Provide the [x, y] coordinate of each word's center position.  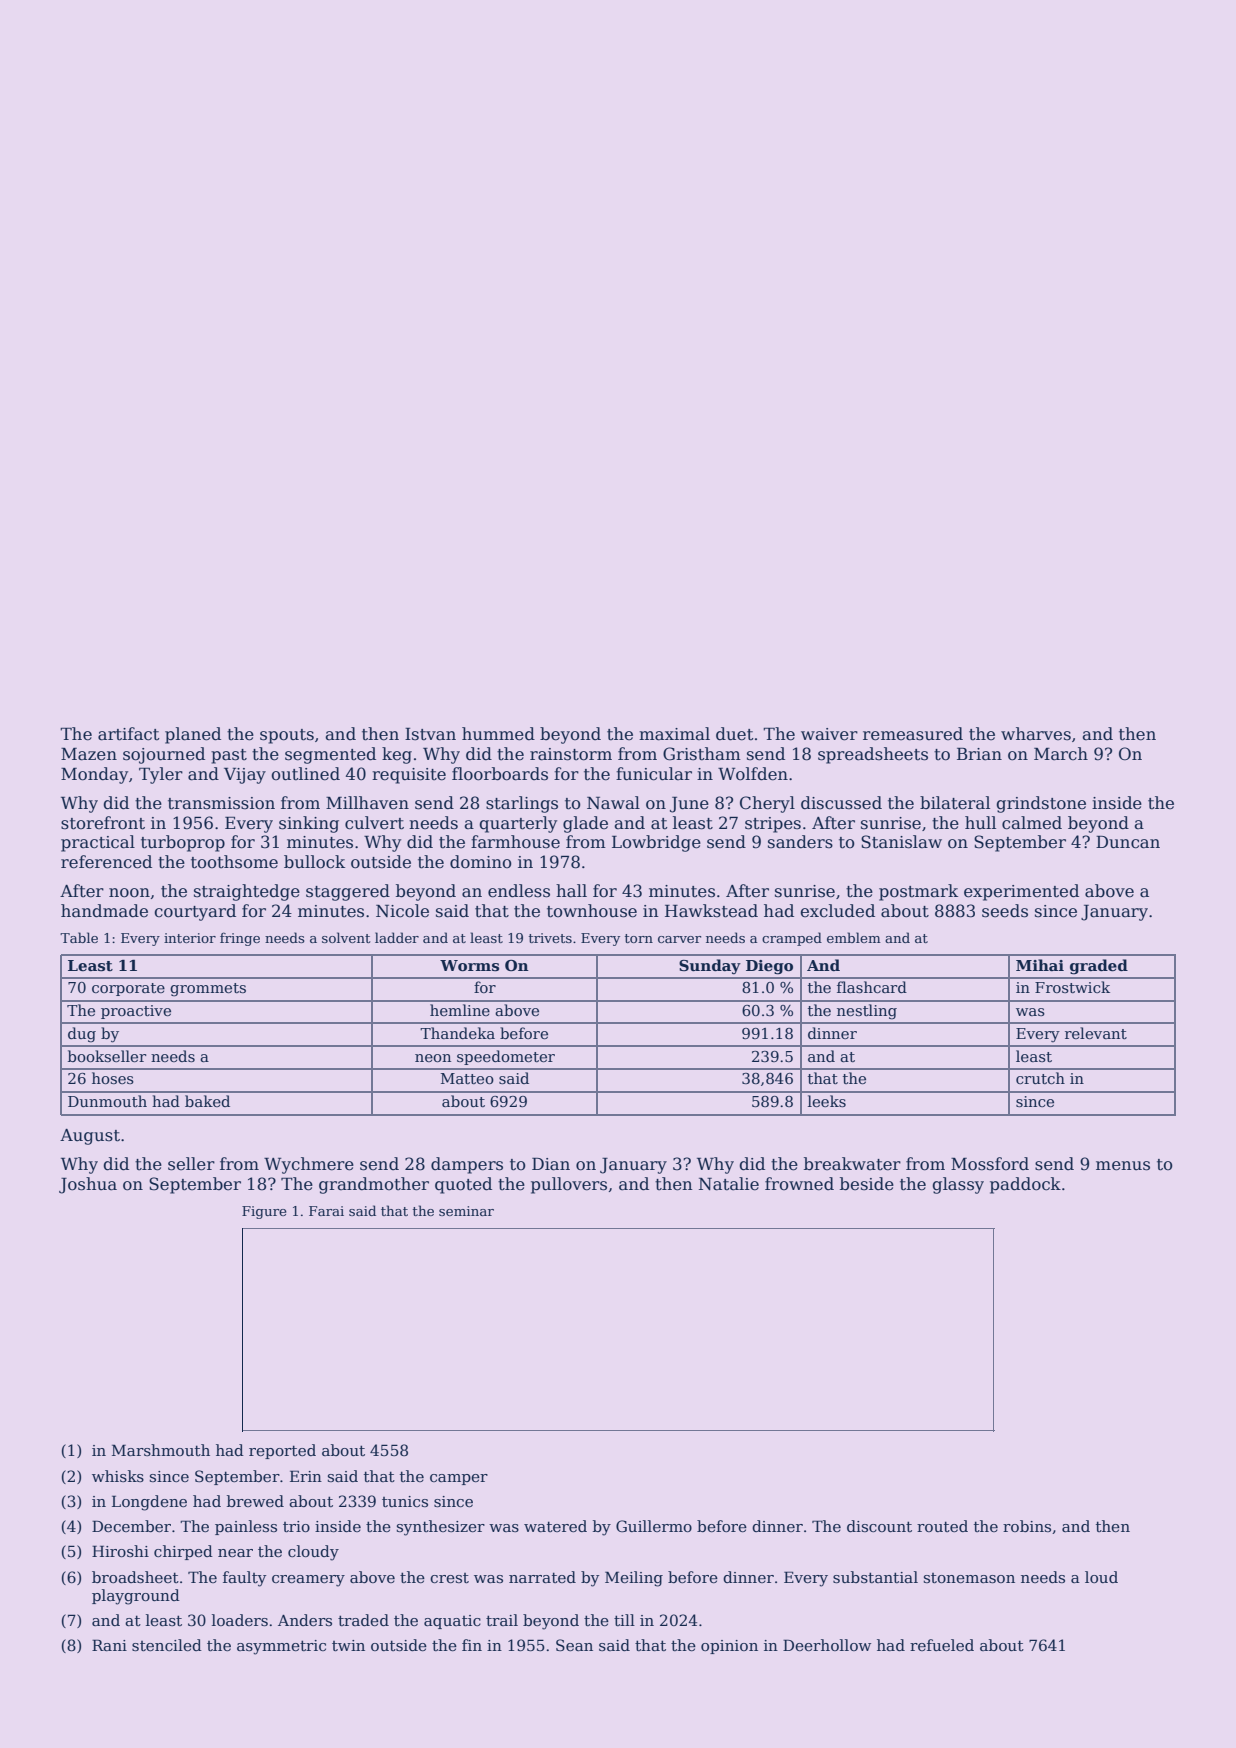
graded [1099, 967]
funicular [654, 774]
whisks [118, 1476]
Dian [551, 1164]
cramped [792, 939]
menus [1123, 1166]
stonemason [969, 1578]
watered [555, 1526]
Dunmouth [107, 1101]
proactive [136, 1012]
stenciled [167, 1645]
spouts [287, 736]
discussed [841, 803]
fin [472, 1645]
